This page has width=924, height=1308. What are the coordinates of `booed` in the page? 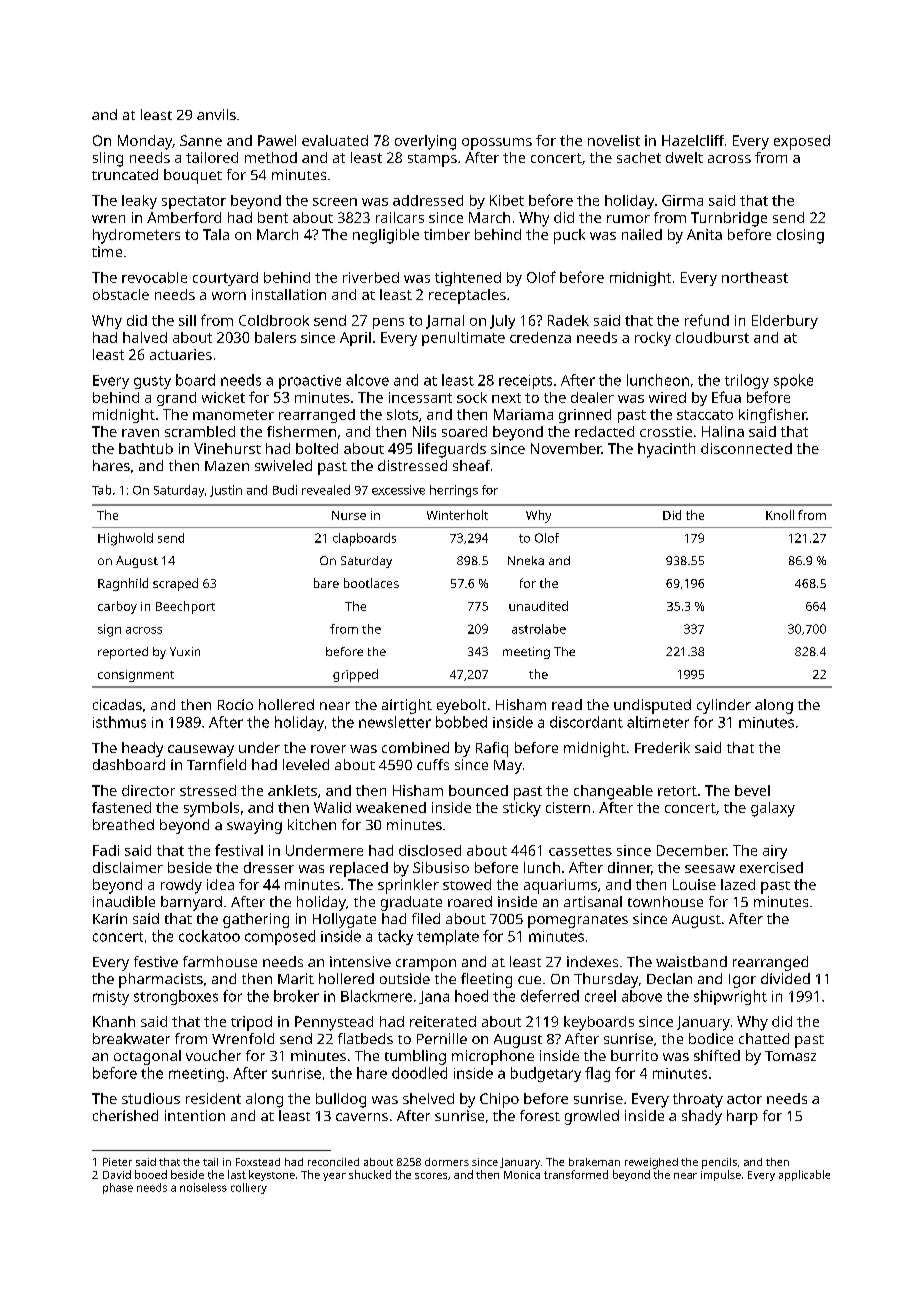 It's located at (151, 1174).
